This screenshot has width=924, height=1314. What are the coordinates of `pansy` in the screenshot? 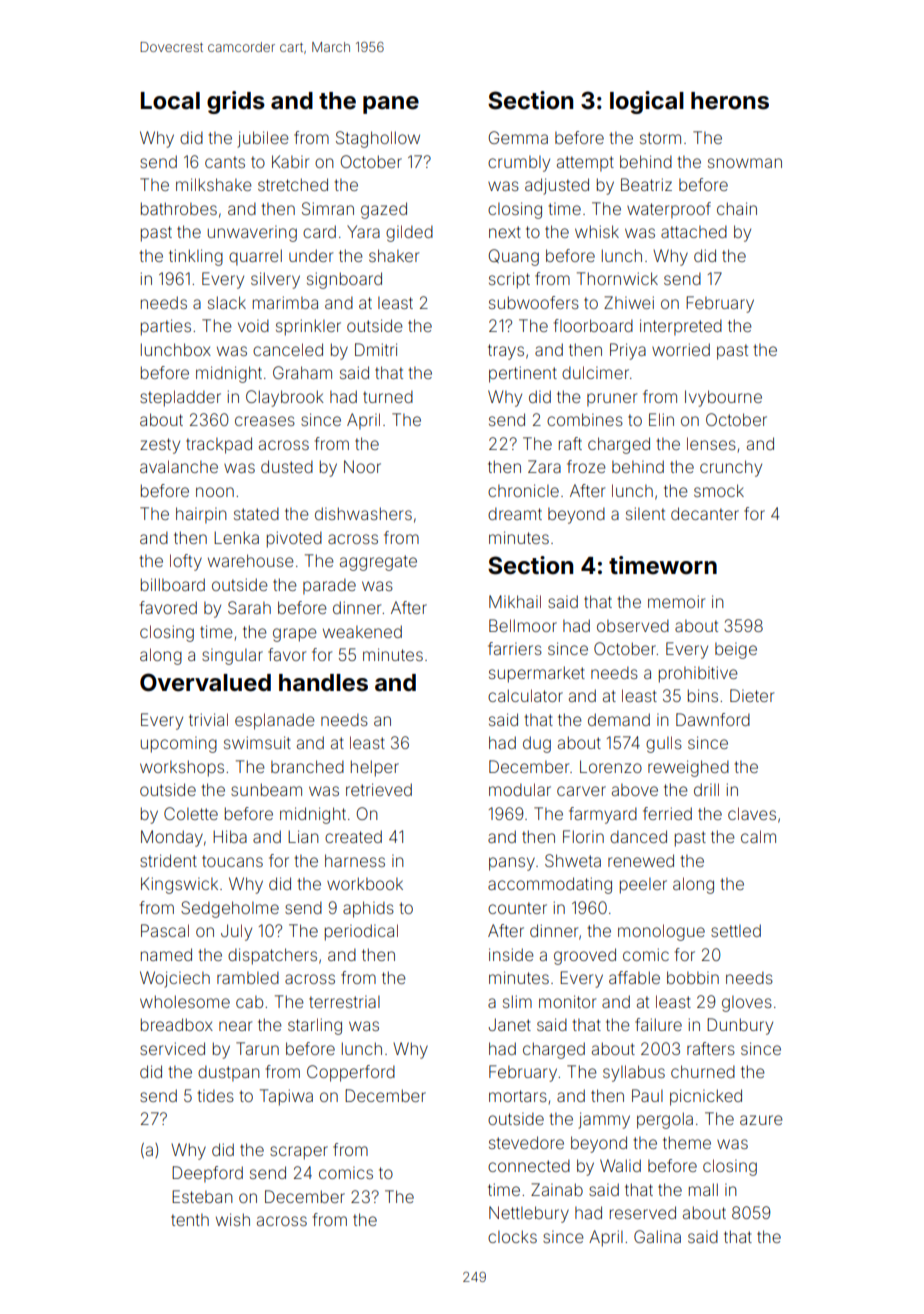 It's located at (512, 864).
